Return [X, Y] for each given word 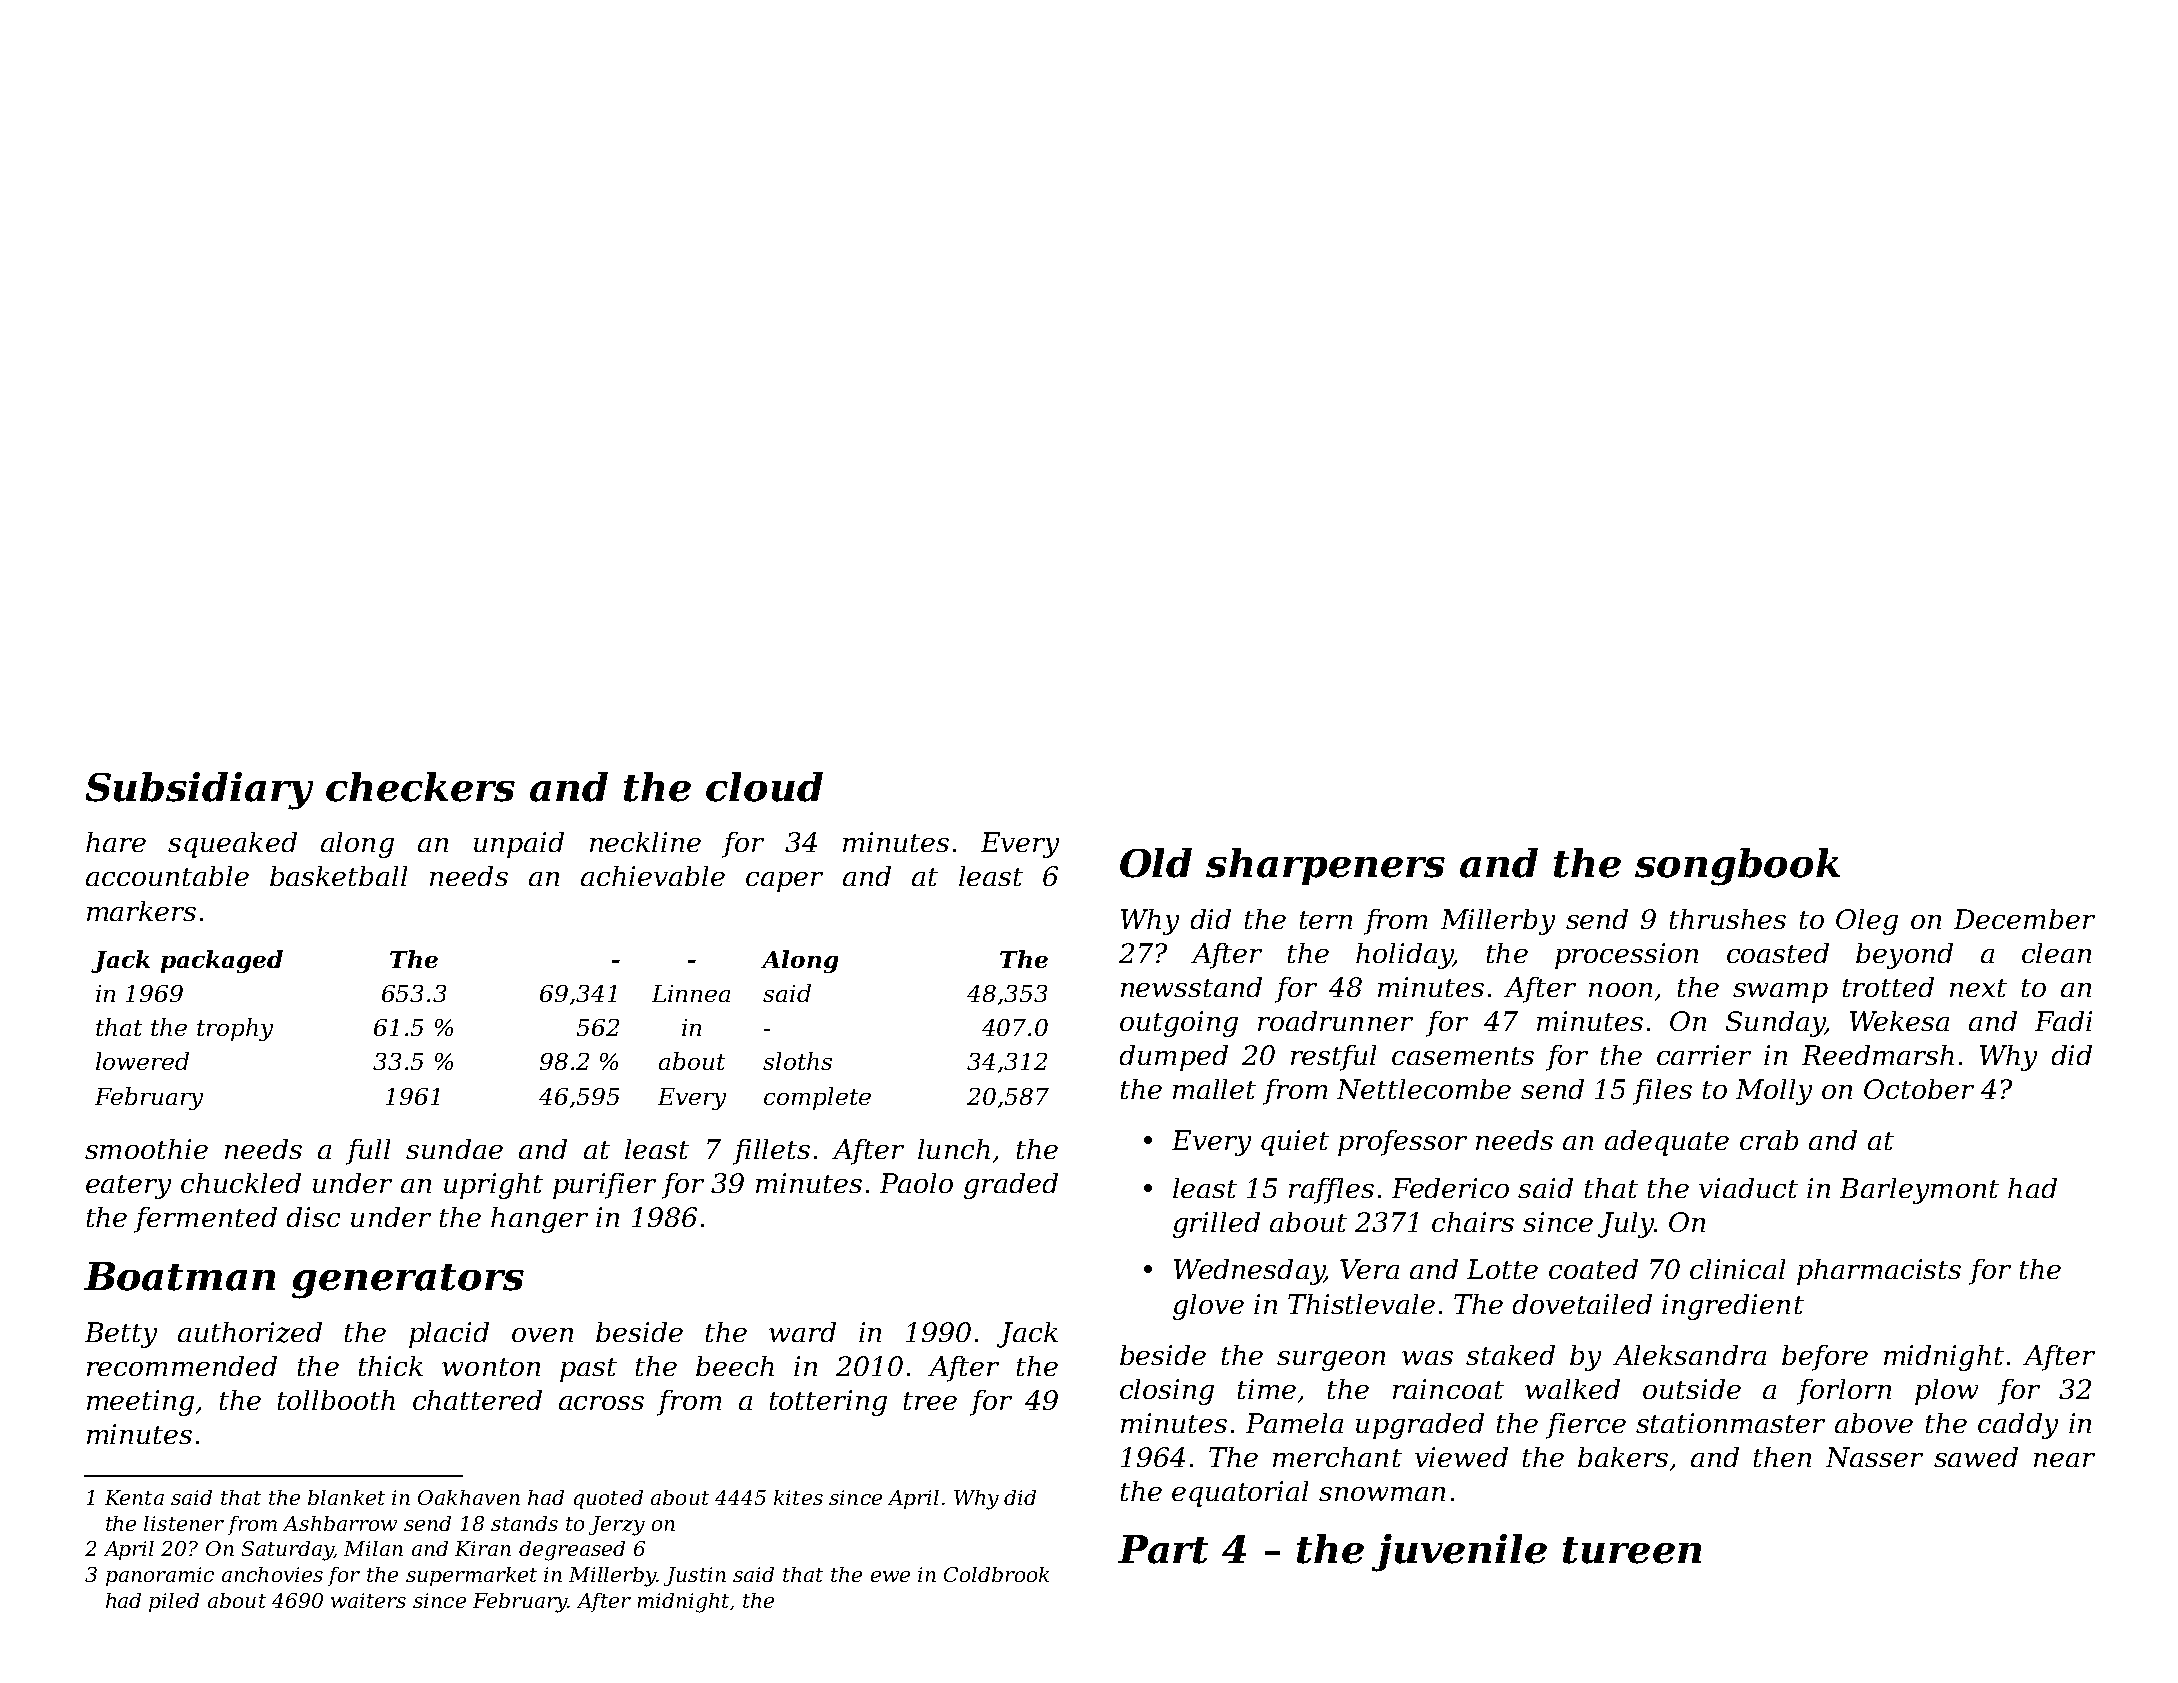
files [1662, 1092]
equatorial [1240, 1494]
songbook [1737, 867]
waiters [368, 1600]
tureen [1632, 1550]
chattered [477, 1400]
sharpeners [1325, 866]
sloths [797, 1061]
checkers [420, 787]
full [368, 1152]
